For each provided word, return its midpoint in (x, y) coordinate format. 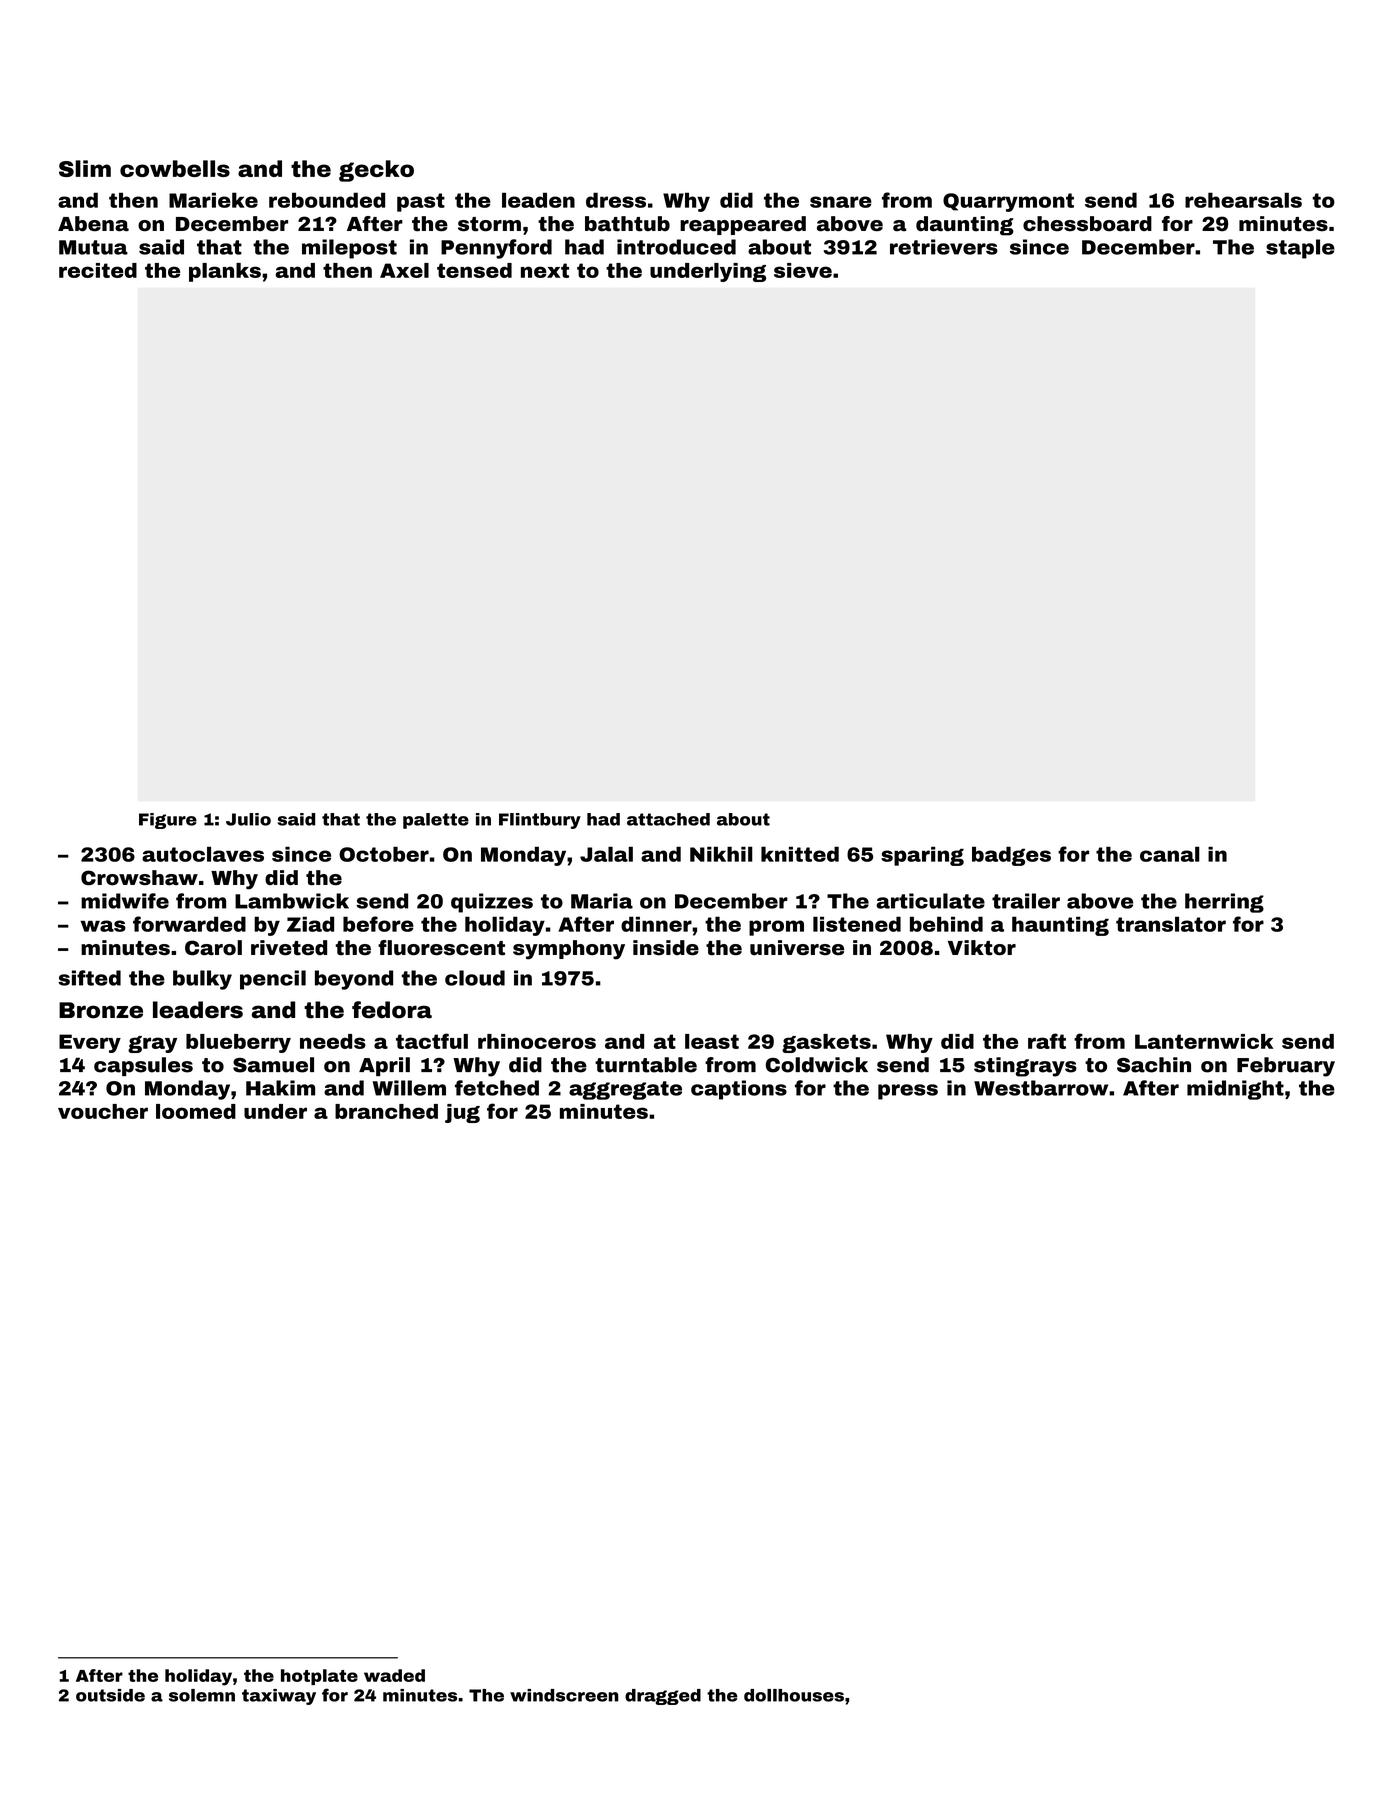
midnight (1235, 1090)
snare (841, 202)
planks (225, 272)
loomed (196, 1111)
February (1286, 1067)
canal (1170, 854)
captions (739, 1090)
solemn (202, 1695)
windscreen (564, 1695)
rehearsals (1243, 200)
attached (668, 819)
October (384, 854)
